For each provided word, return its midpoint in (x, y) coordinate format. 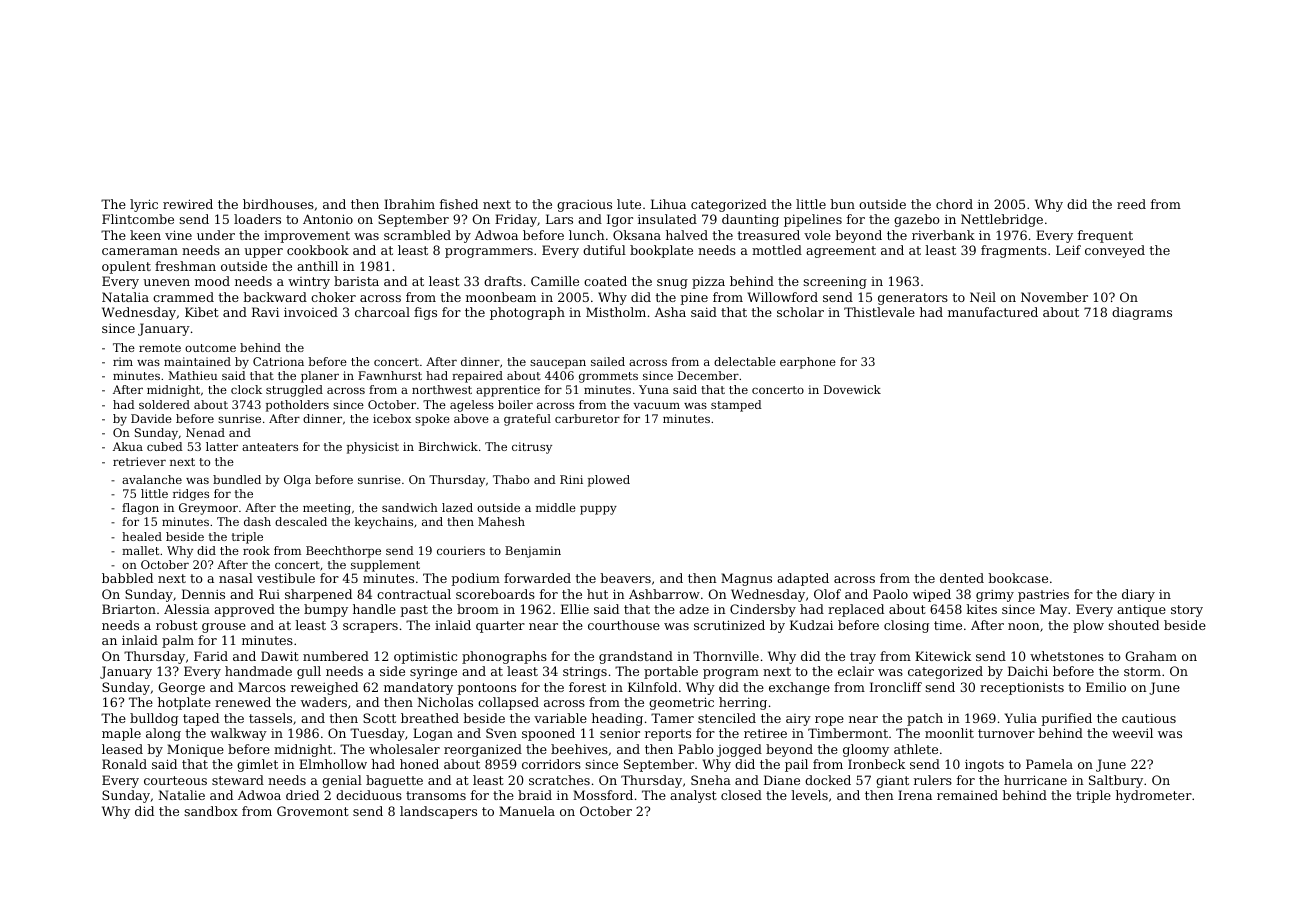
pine (694, 298)
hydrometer (1154, 796)
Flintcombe (138, 219)
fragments (1014, 251)
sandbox (211, 811)
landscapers (438, 812)
